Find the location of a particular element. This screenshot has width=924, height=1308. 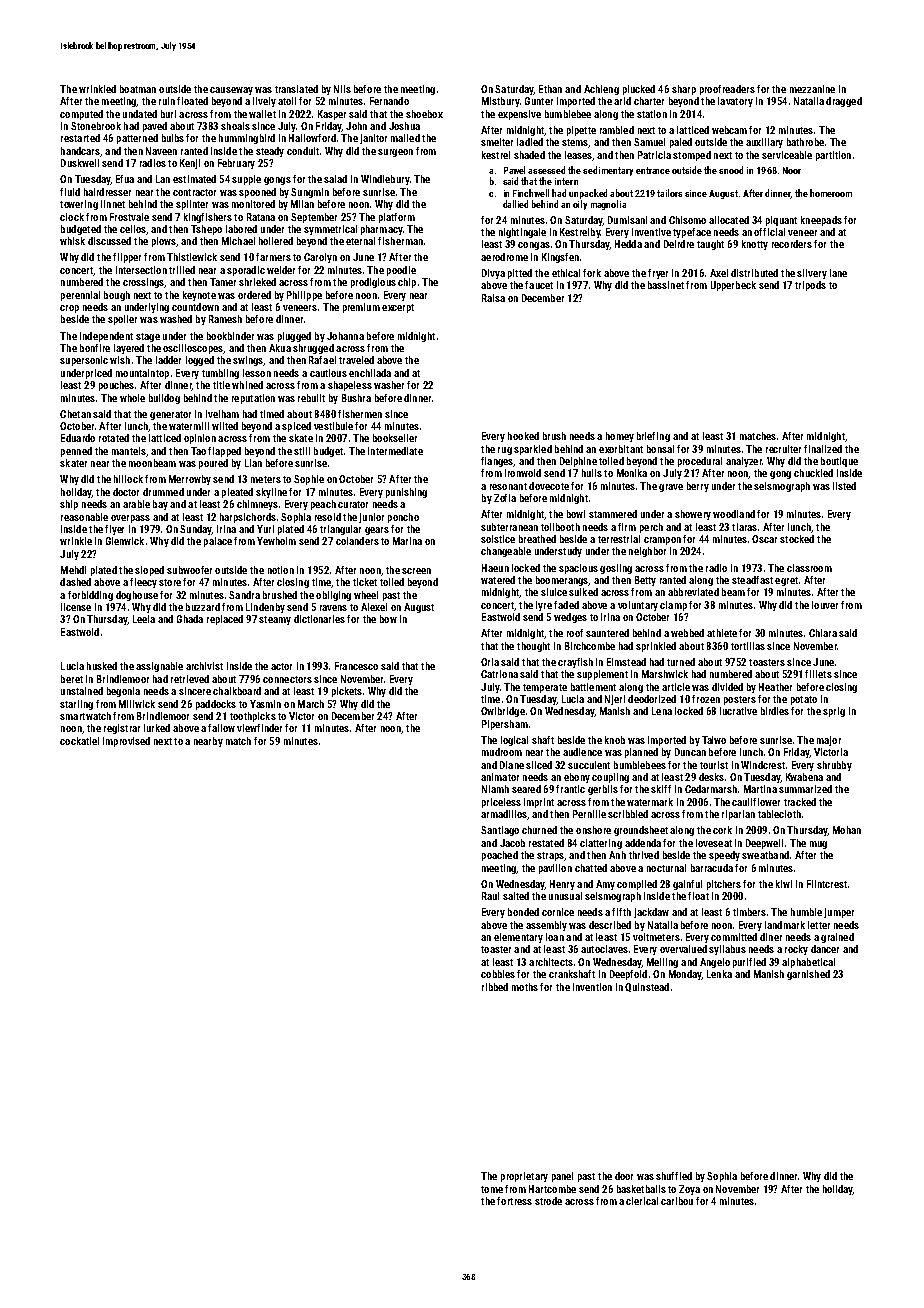

Delphine is located at coordinates (578, 462).
